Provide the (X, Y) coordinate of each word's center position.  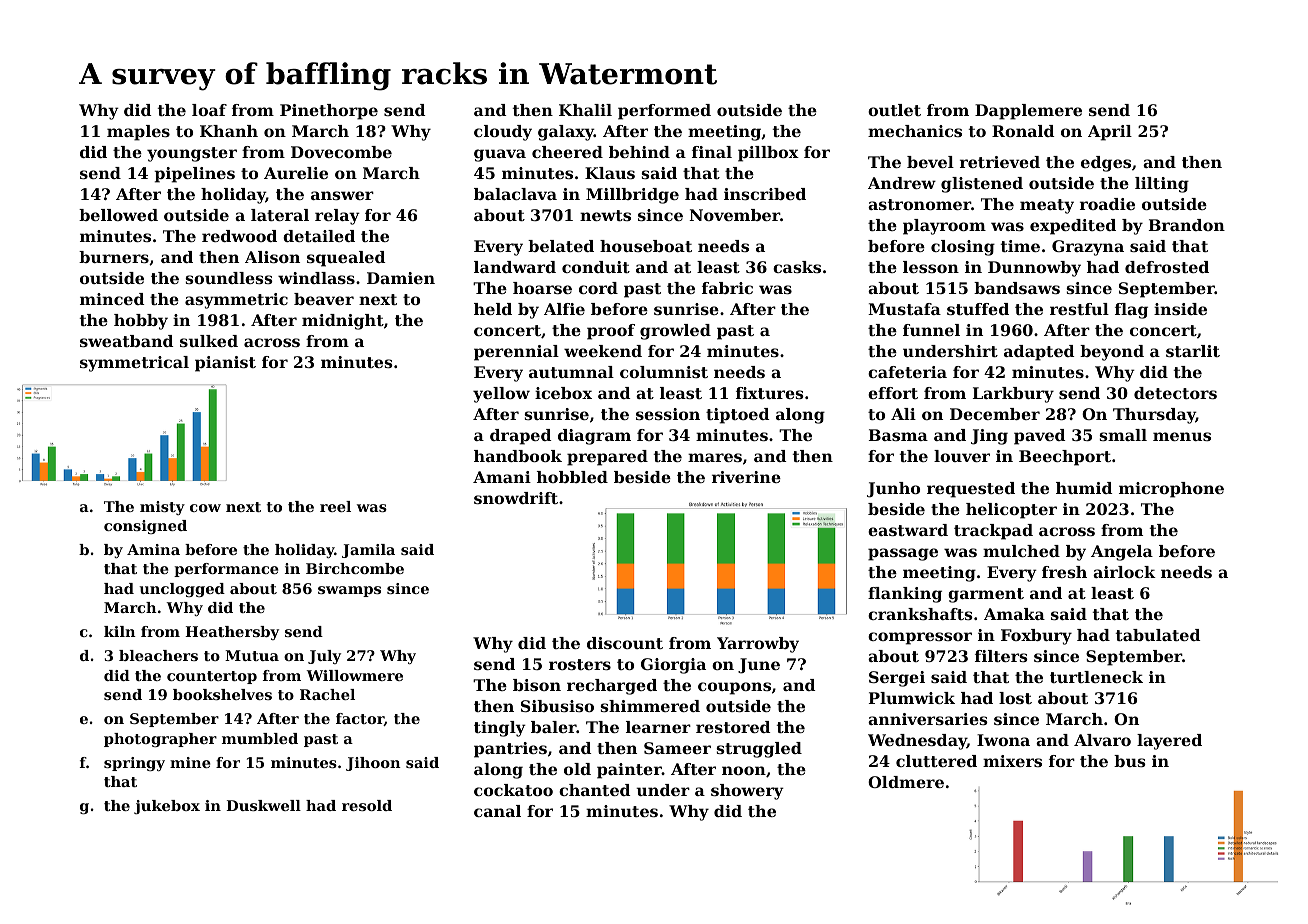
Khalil (585, 110)
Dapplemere (1028, 112)
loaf (209, 110)
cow (205, 508)
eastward (908, 530)
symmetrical (134, 364)
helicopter (1011, 511)
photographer (160, 740)
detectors (1175, 393)
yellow (501, 395)
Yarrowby (758, 645)
